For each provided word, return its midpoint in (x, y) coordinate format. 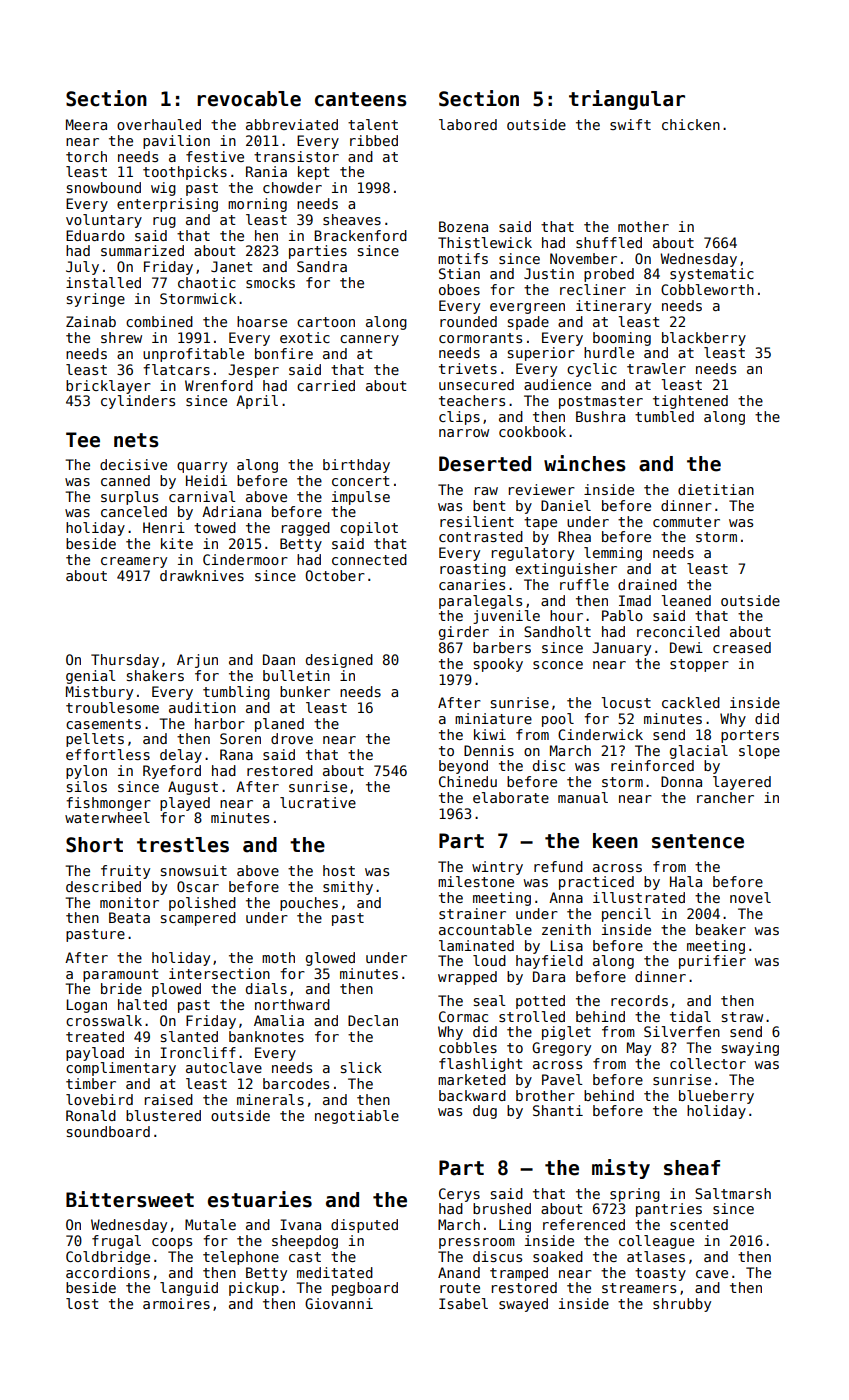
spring (635, 1195)
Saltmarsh (733, 1193)
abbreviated (292, 124)
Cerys (459, 1195)
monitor (129, 902)
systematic (712, 275)
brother (545, 1095)
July (82, 268)
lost (82, 1303)
